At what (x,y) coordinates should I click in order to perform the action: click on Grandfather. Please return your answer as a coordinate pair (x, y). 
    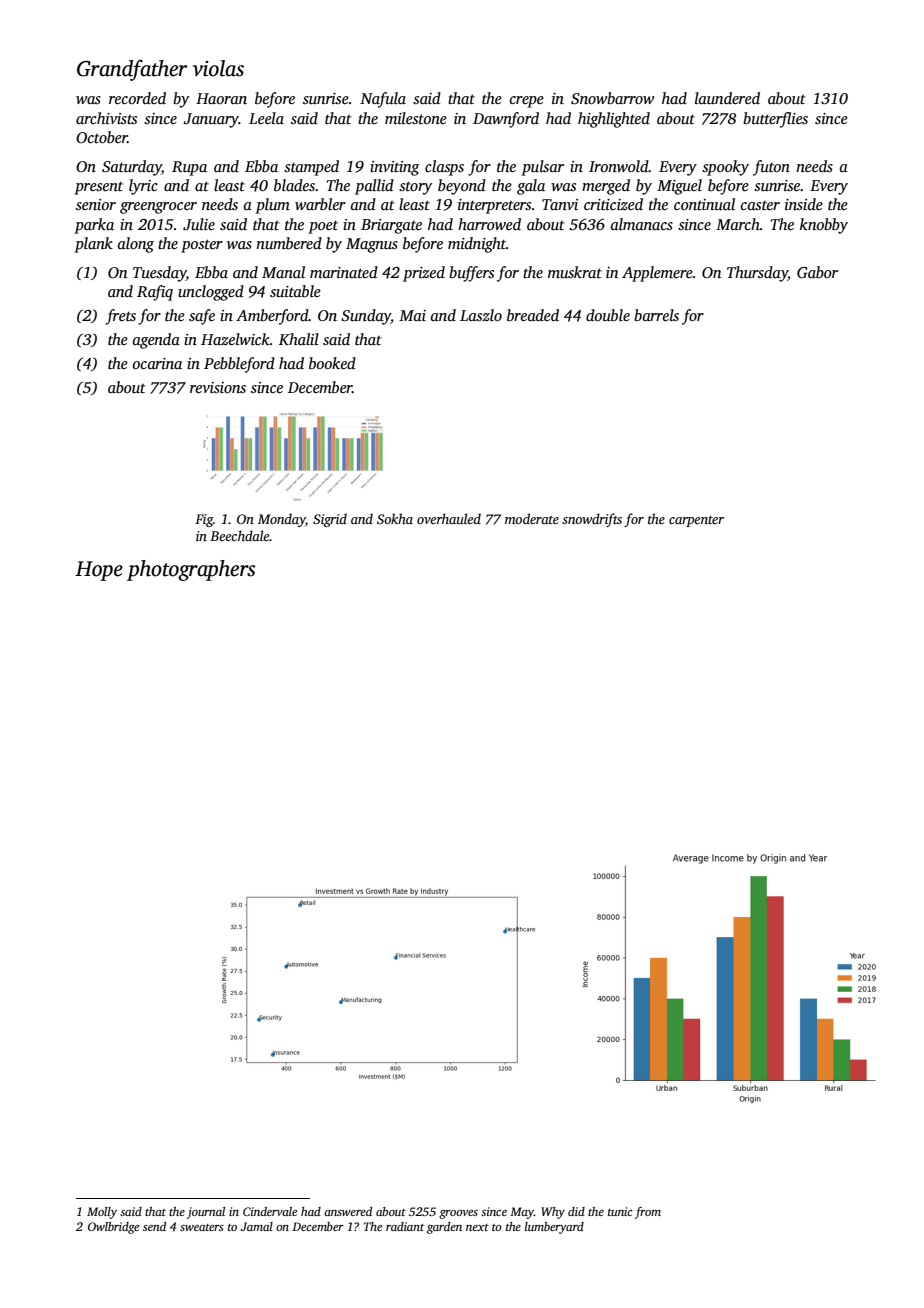
    Looking at the image, I should click on (132, 70).
